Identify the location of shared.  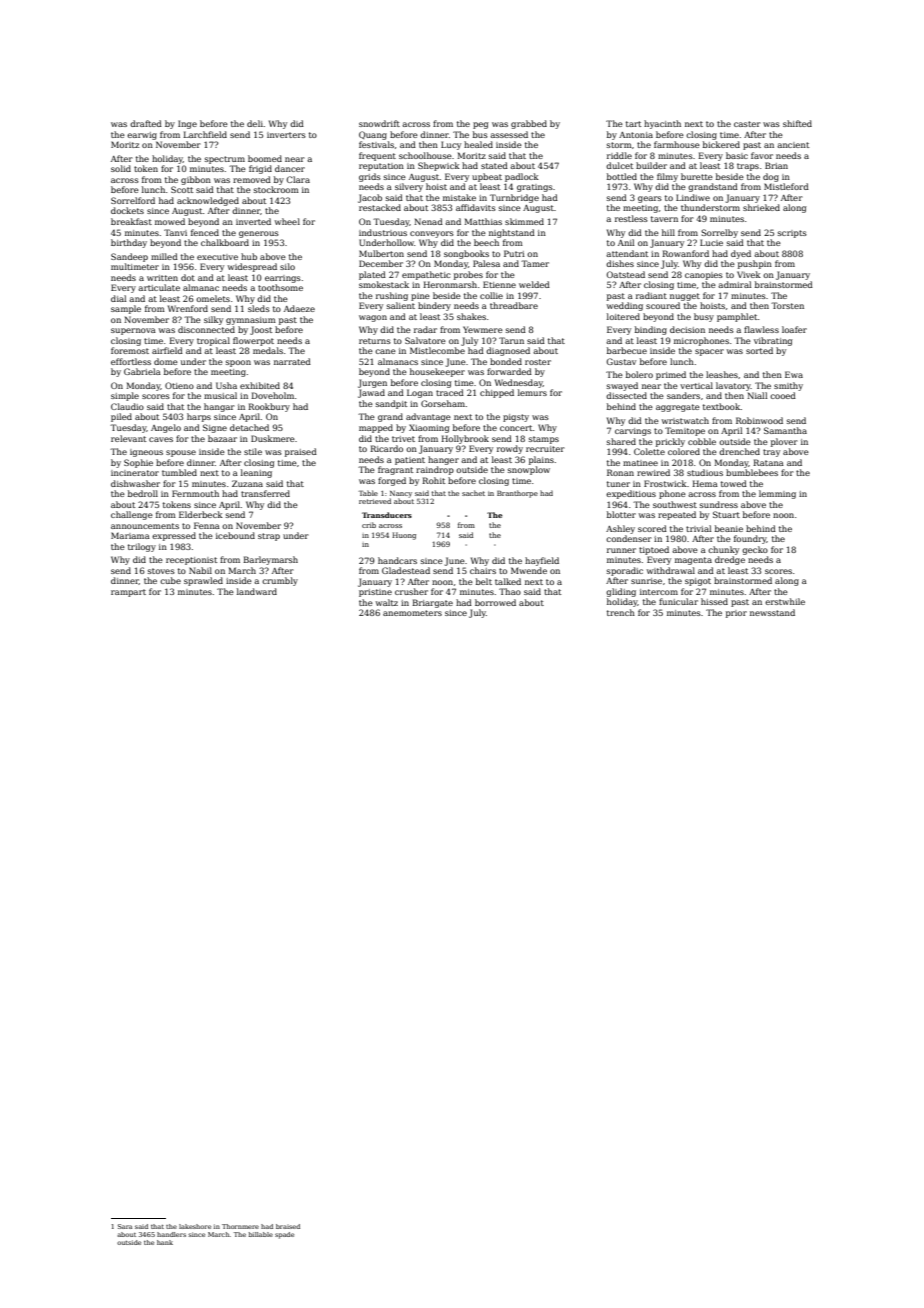
(621, 441).
